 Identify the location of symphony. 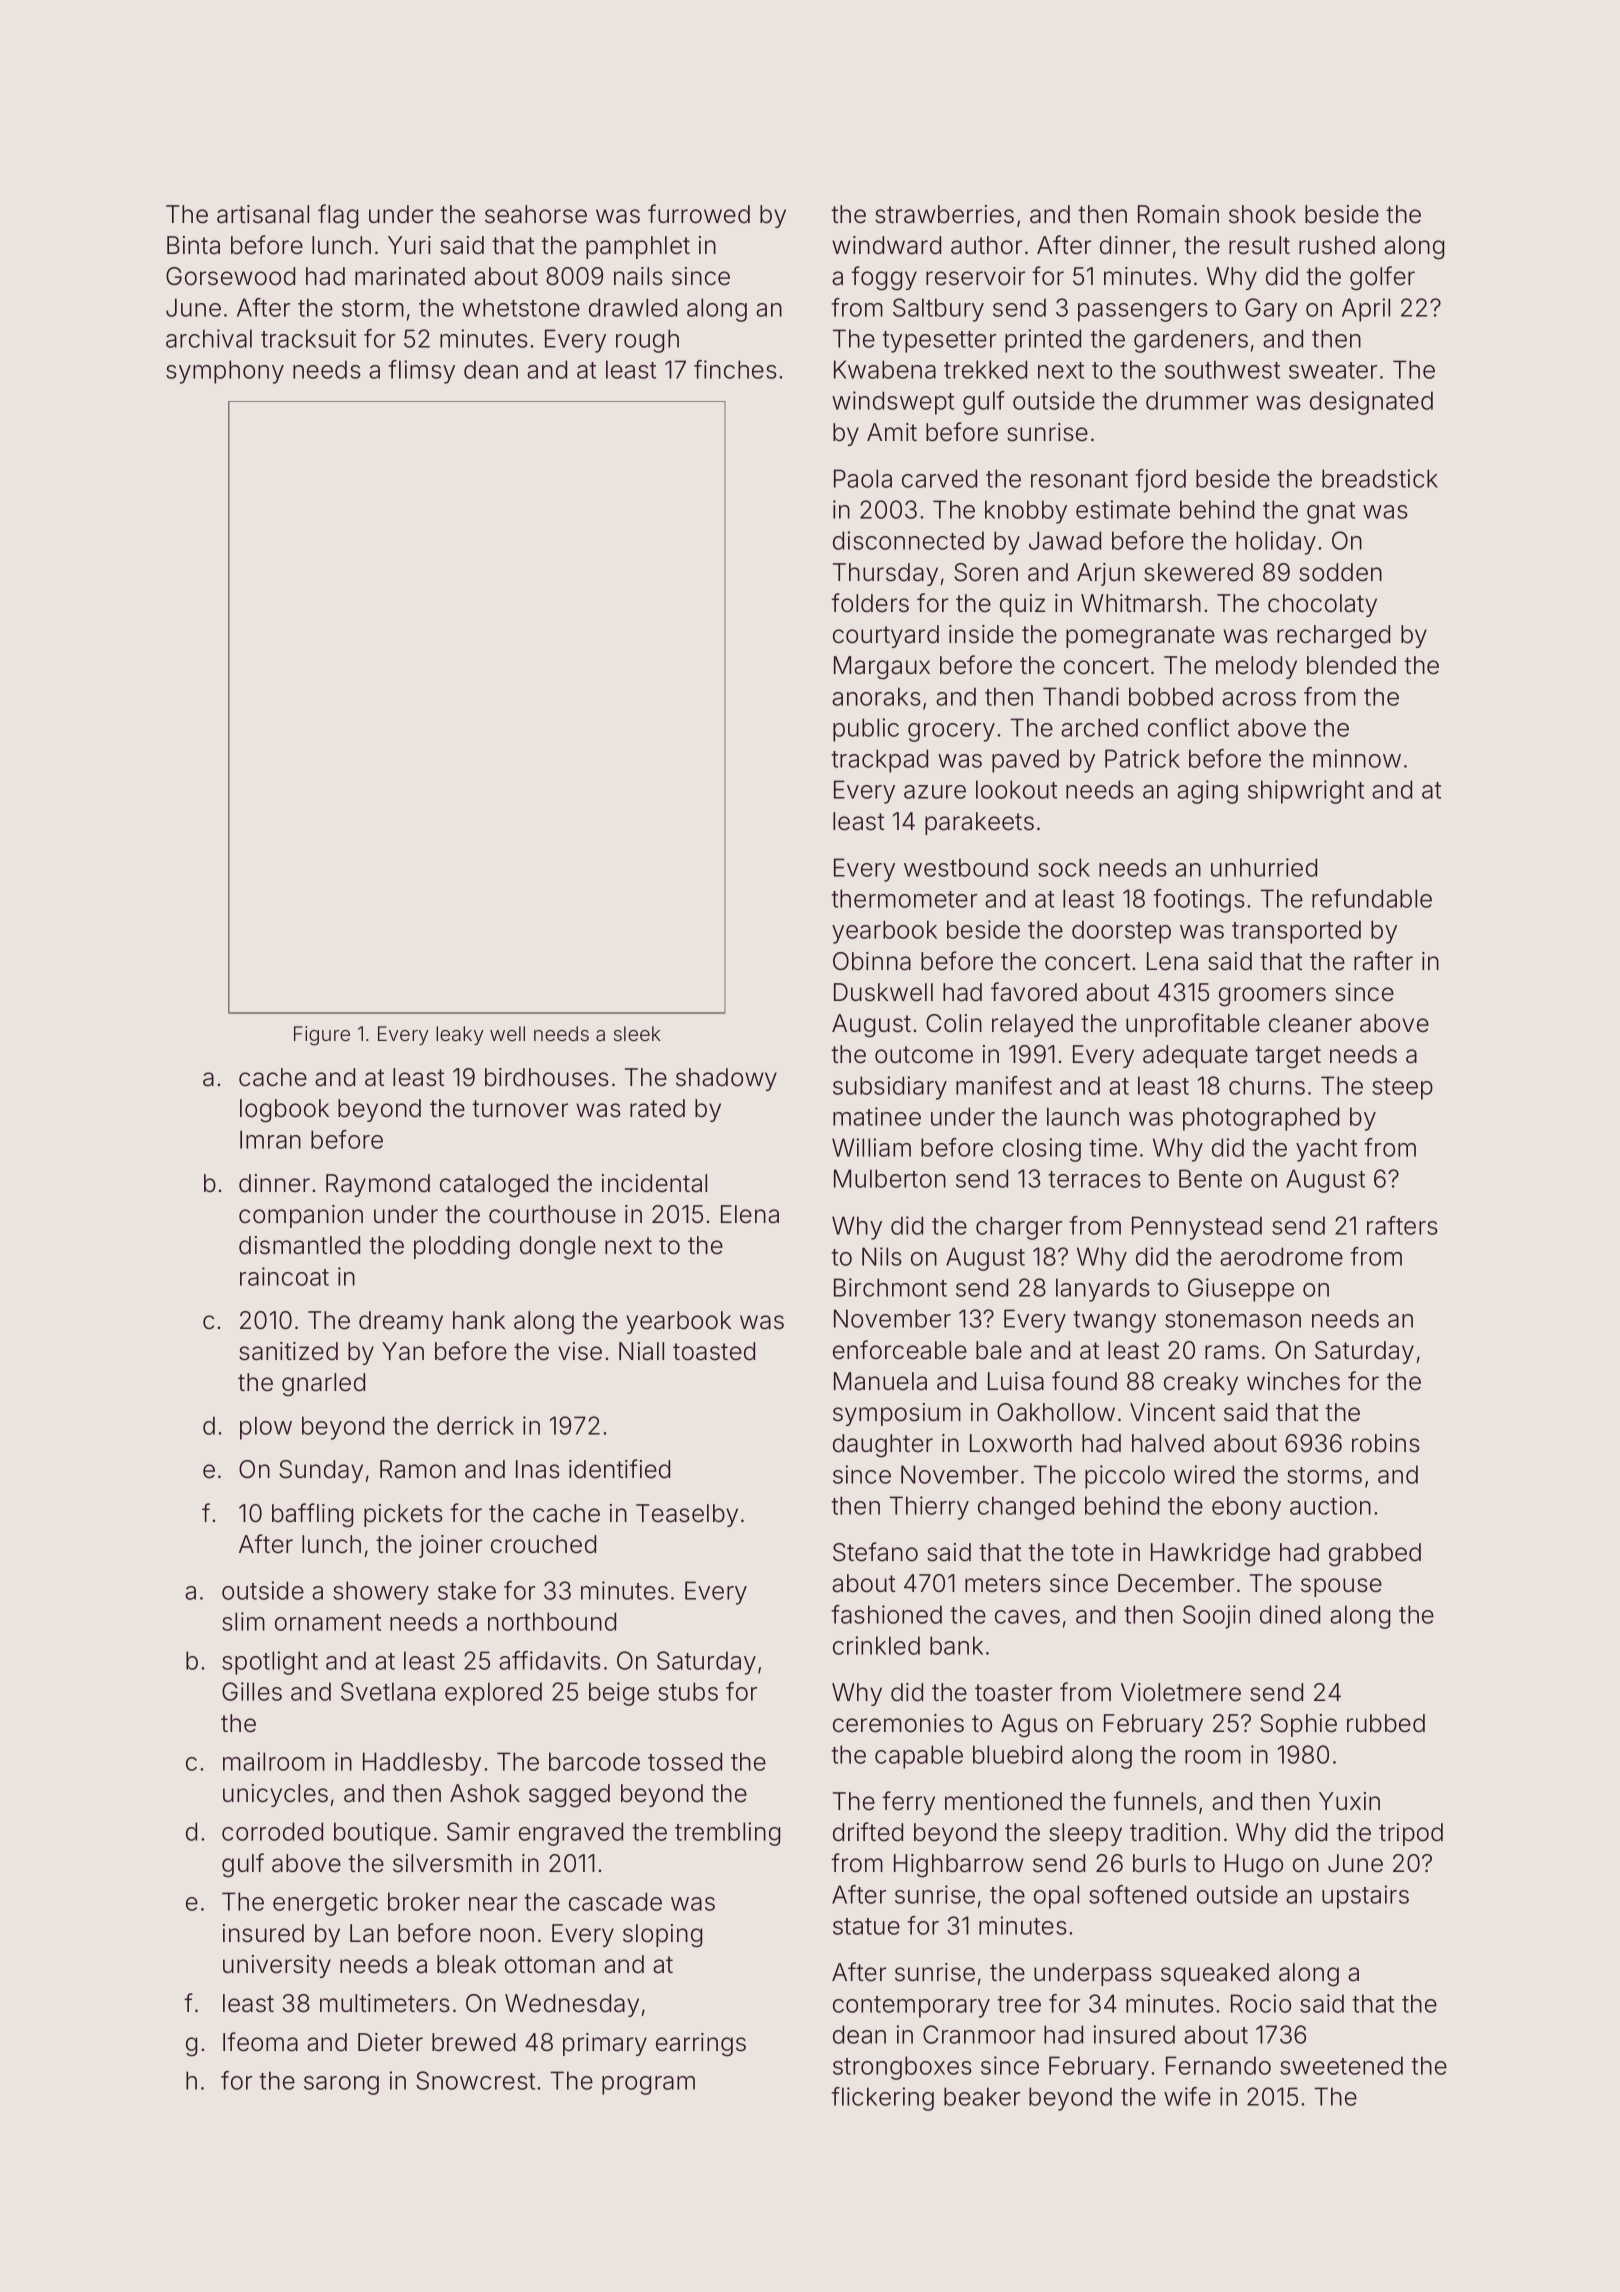
(225, 372).
